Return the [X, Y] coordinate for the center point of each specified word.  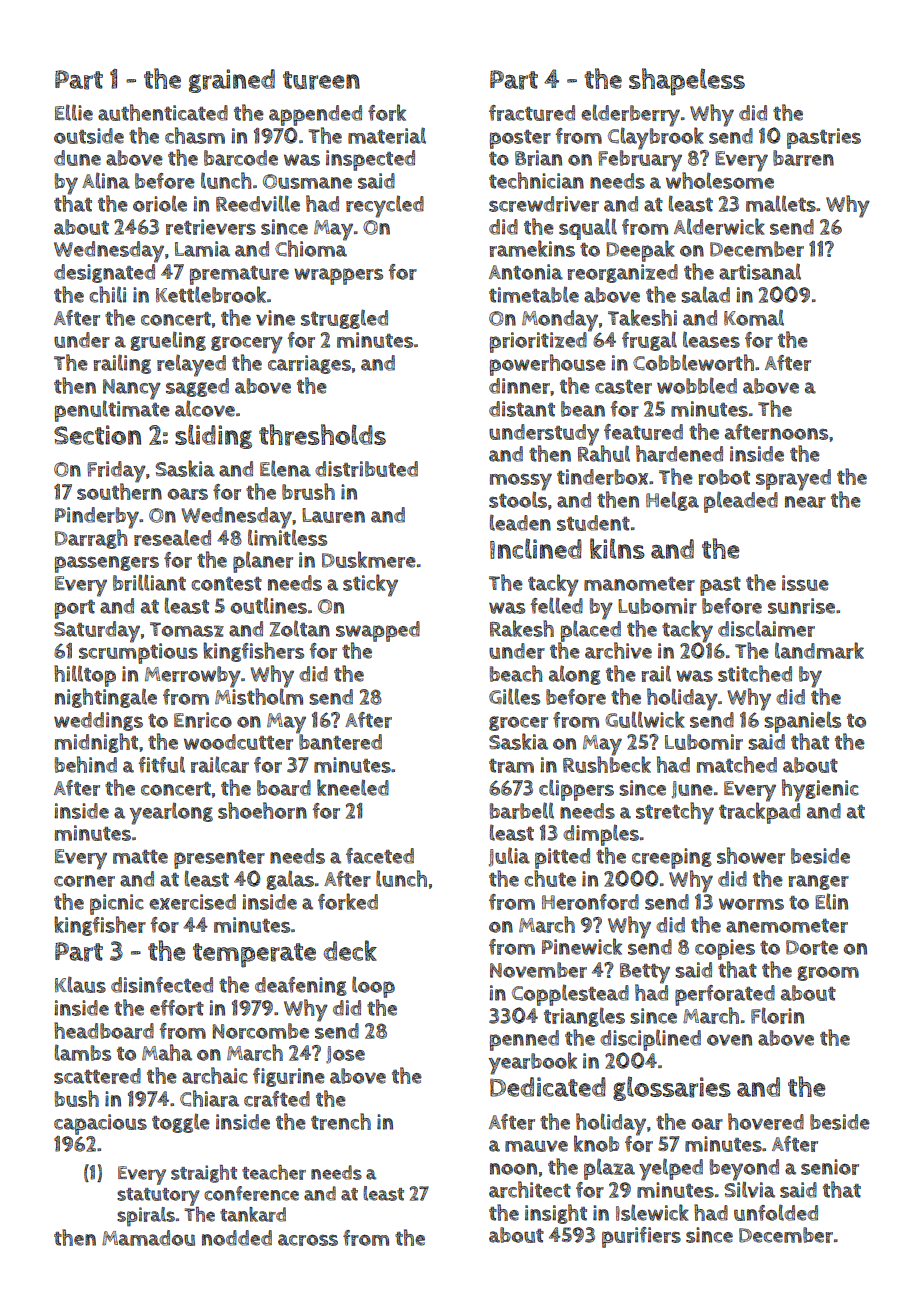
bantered [340, 742]
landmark [819, 650]
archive [618, 650]
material [387, 135]
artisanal [760, 271]
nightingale [106, 698]
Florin [777, 1015]
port [75, 609]
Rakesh [522, 628]
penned [524, 1040]
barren [803, 158]
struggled [344, 319]
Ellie [74, 112]
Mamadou [148, 1238]
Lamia [202, 249]
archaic [215, 1075]
